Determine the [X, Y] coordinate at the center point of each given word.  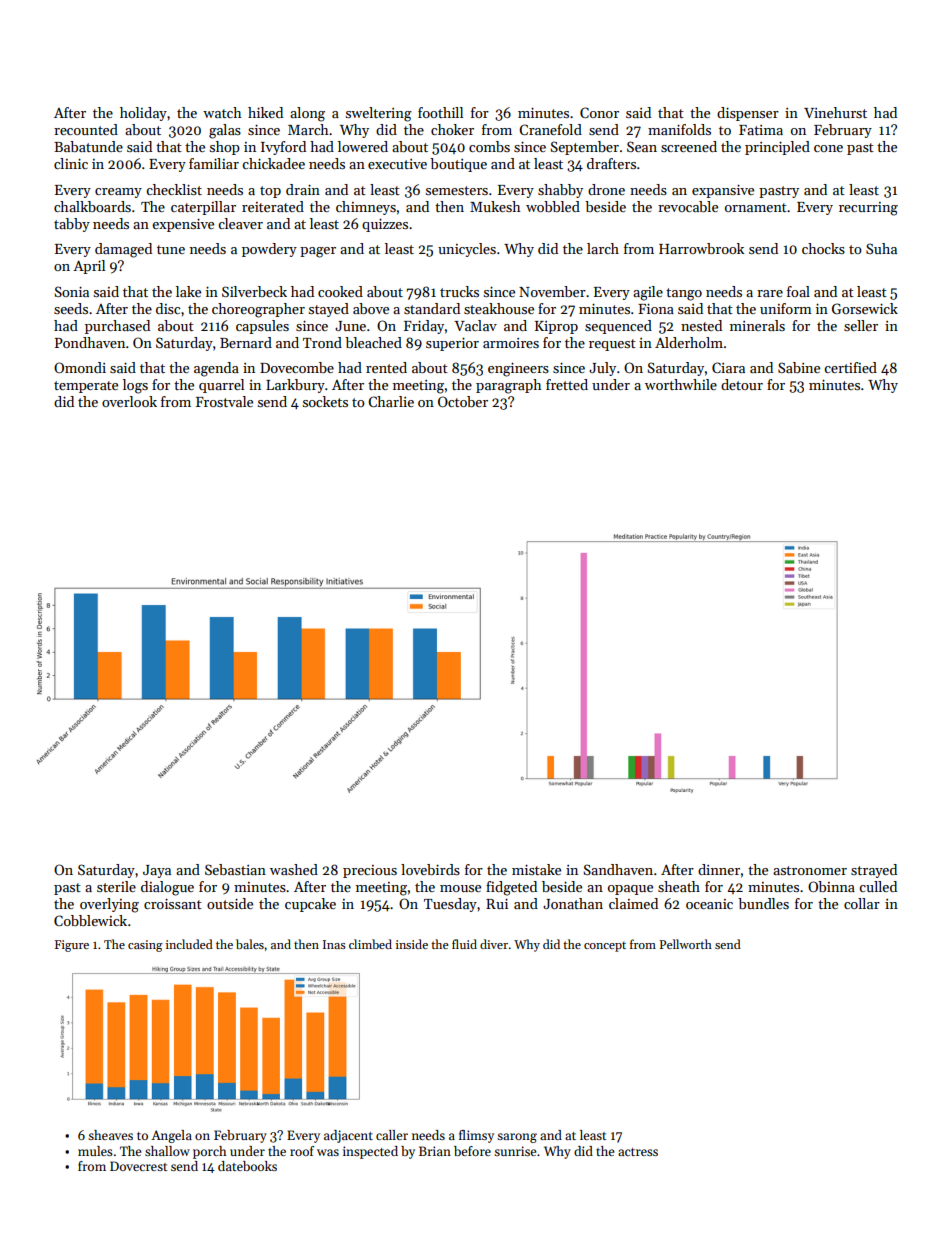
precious [370, 871]
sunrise [515, 1151]
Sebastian [235, 869]
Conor [599, 112]
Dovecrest [139, 1166]
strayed [874, 871]
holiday [143, 114]
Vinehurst [835, 112]
